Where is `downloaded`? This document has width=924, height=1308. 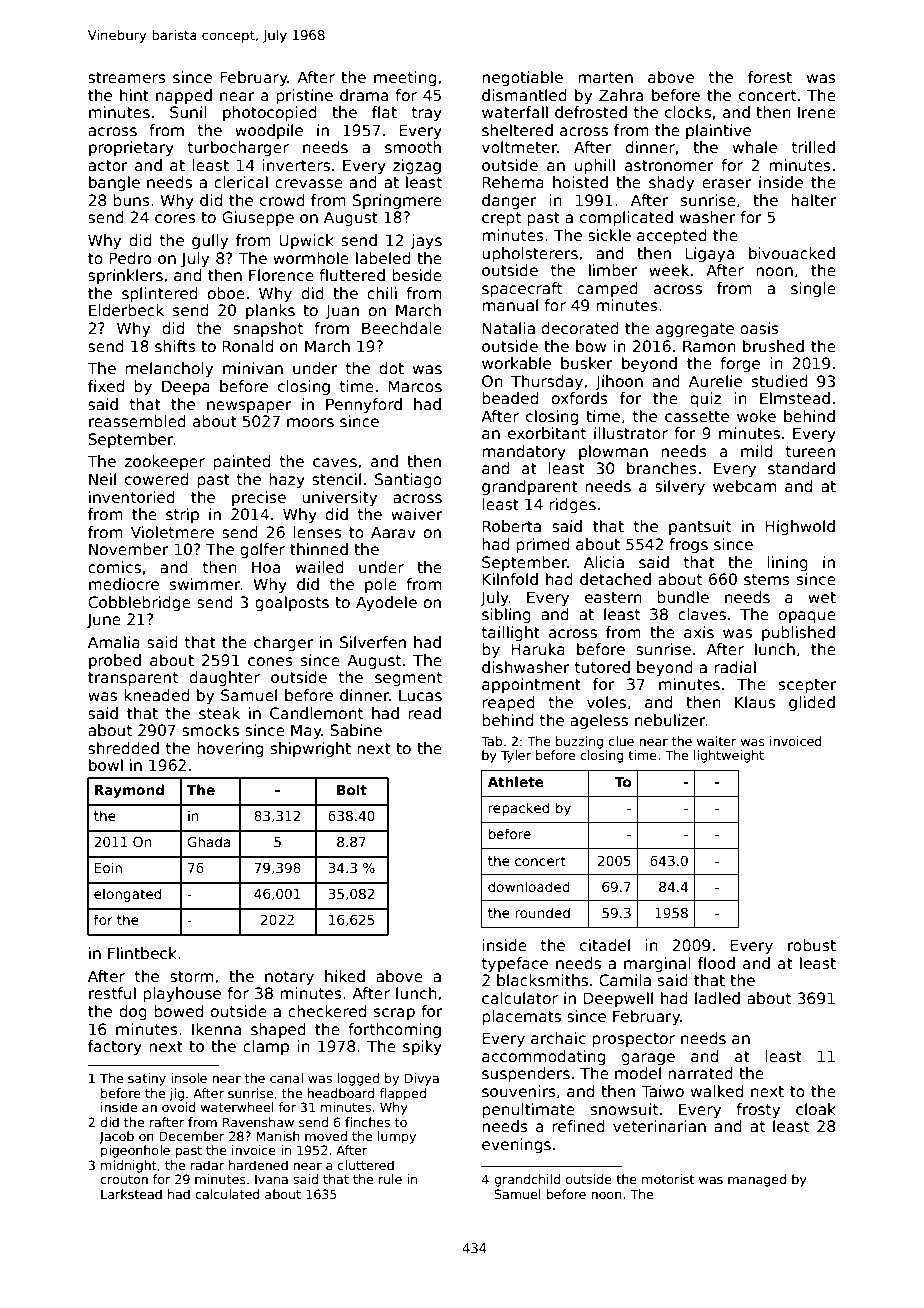 downloaded is located at coordinates (529, 886).
